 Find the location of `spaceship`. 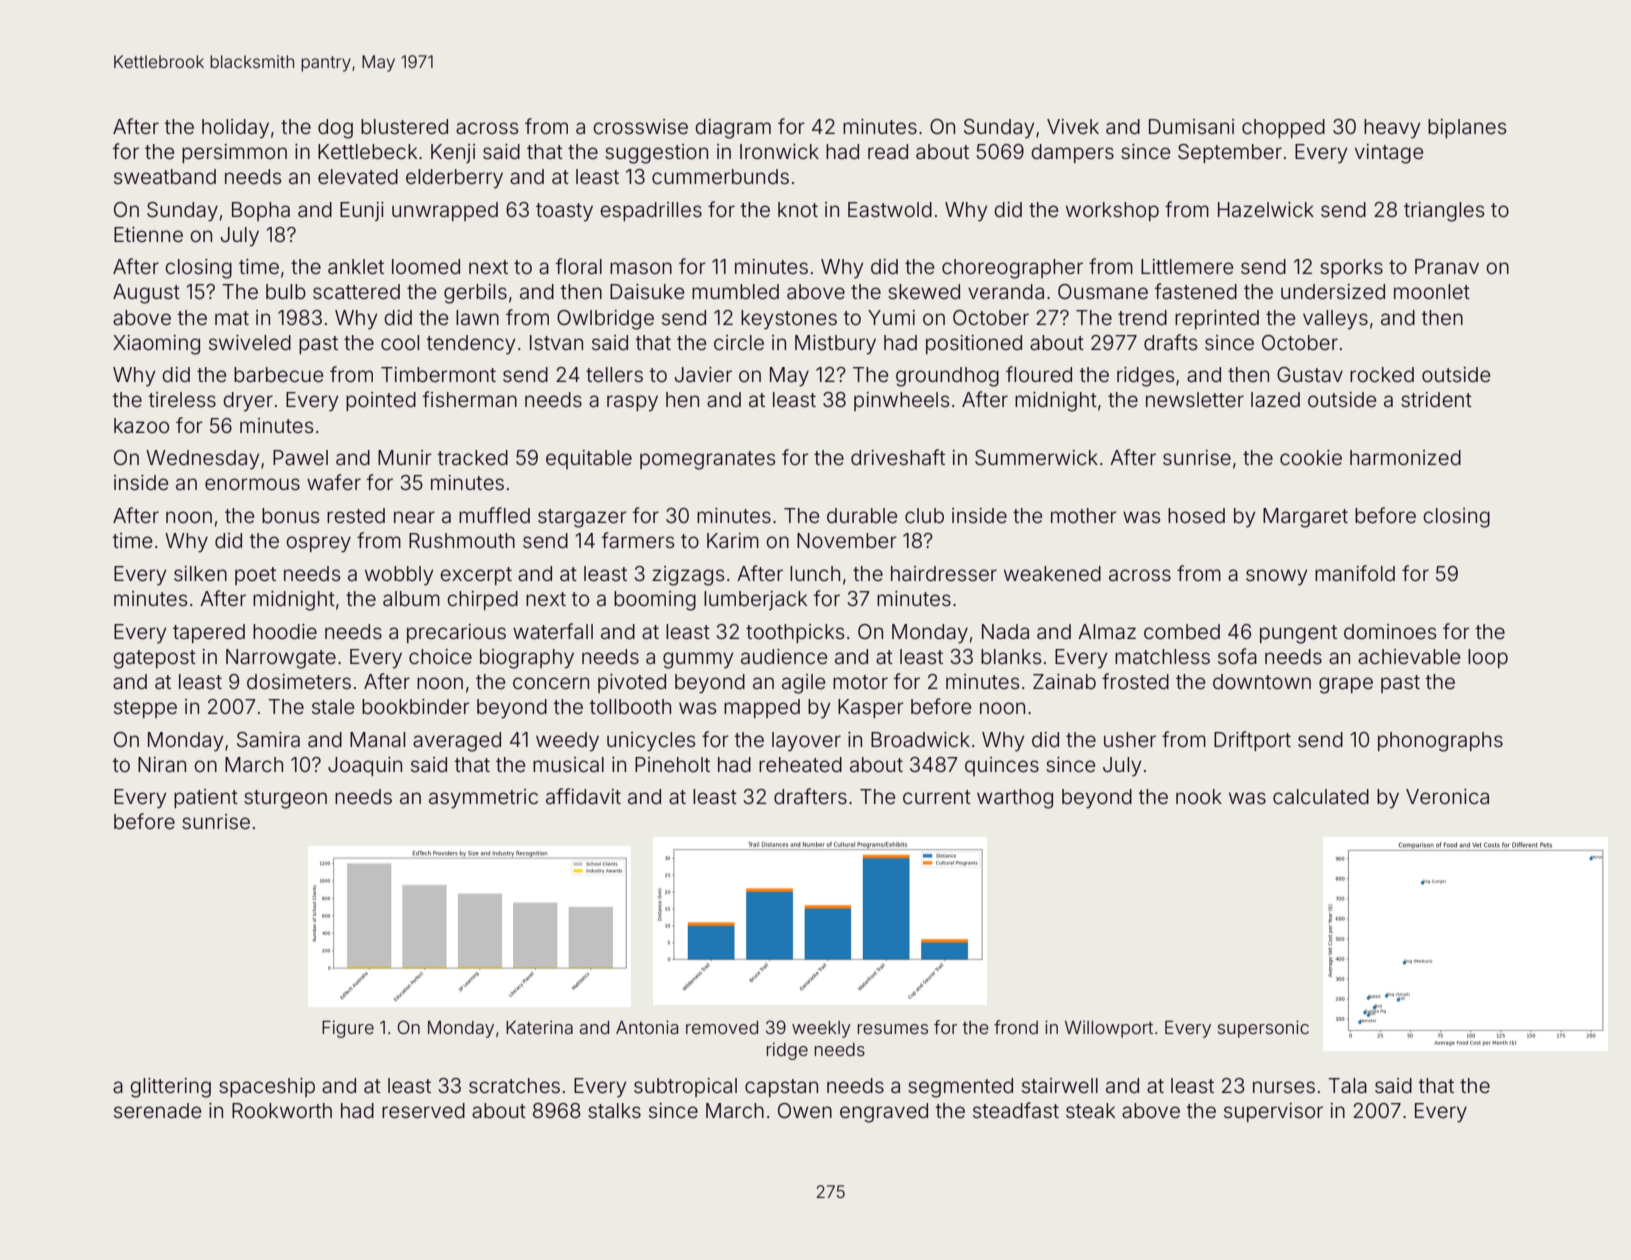

spaceship is located at coordinates (267, 1087).
